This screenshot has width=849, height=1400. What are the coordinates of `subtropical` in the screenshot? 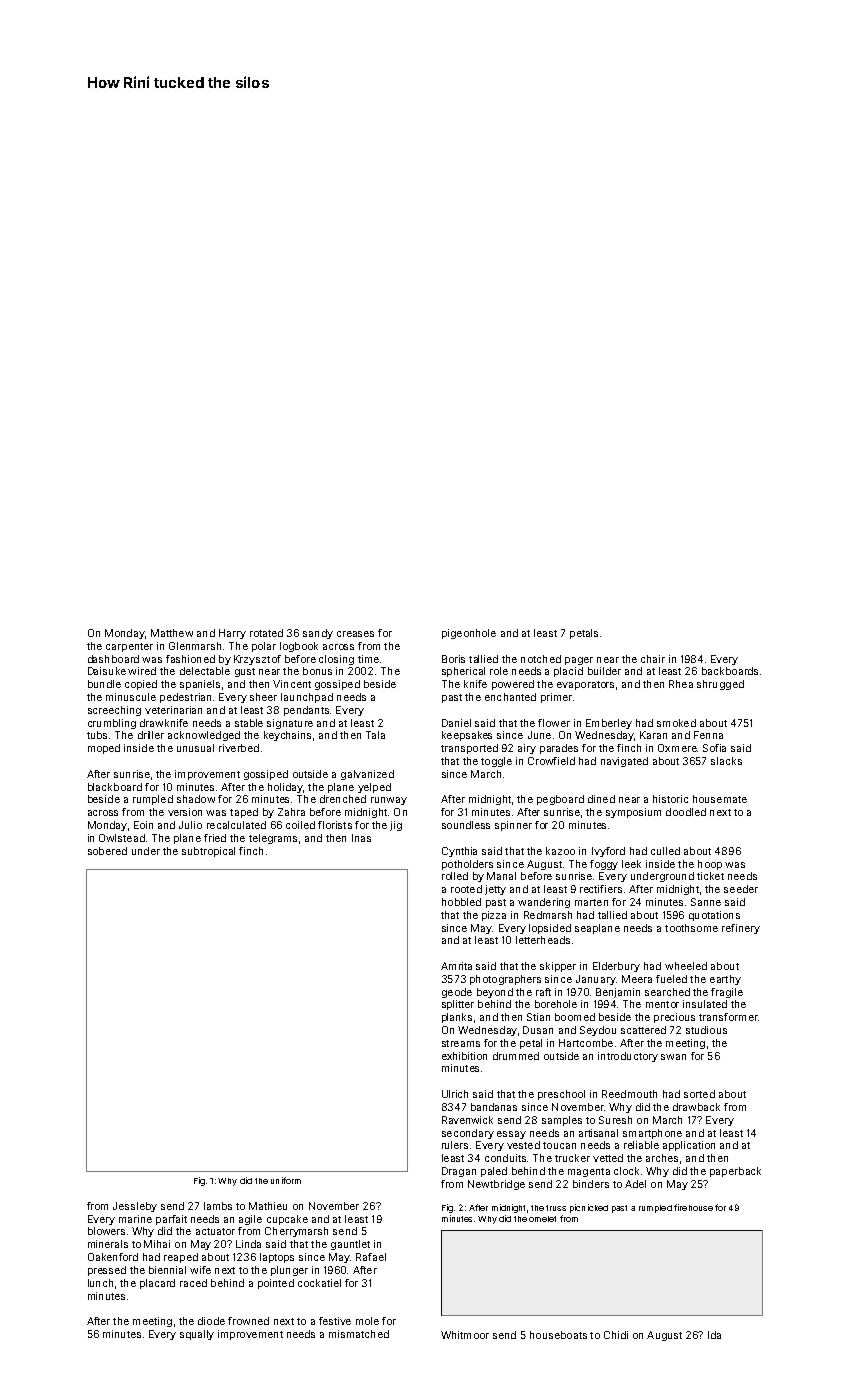 It's located at (208, 852).
